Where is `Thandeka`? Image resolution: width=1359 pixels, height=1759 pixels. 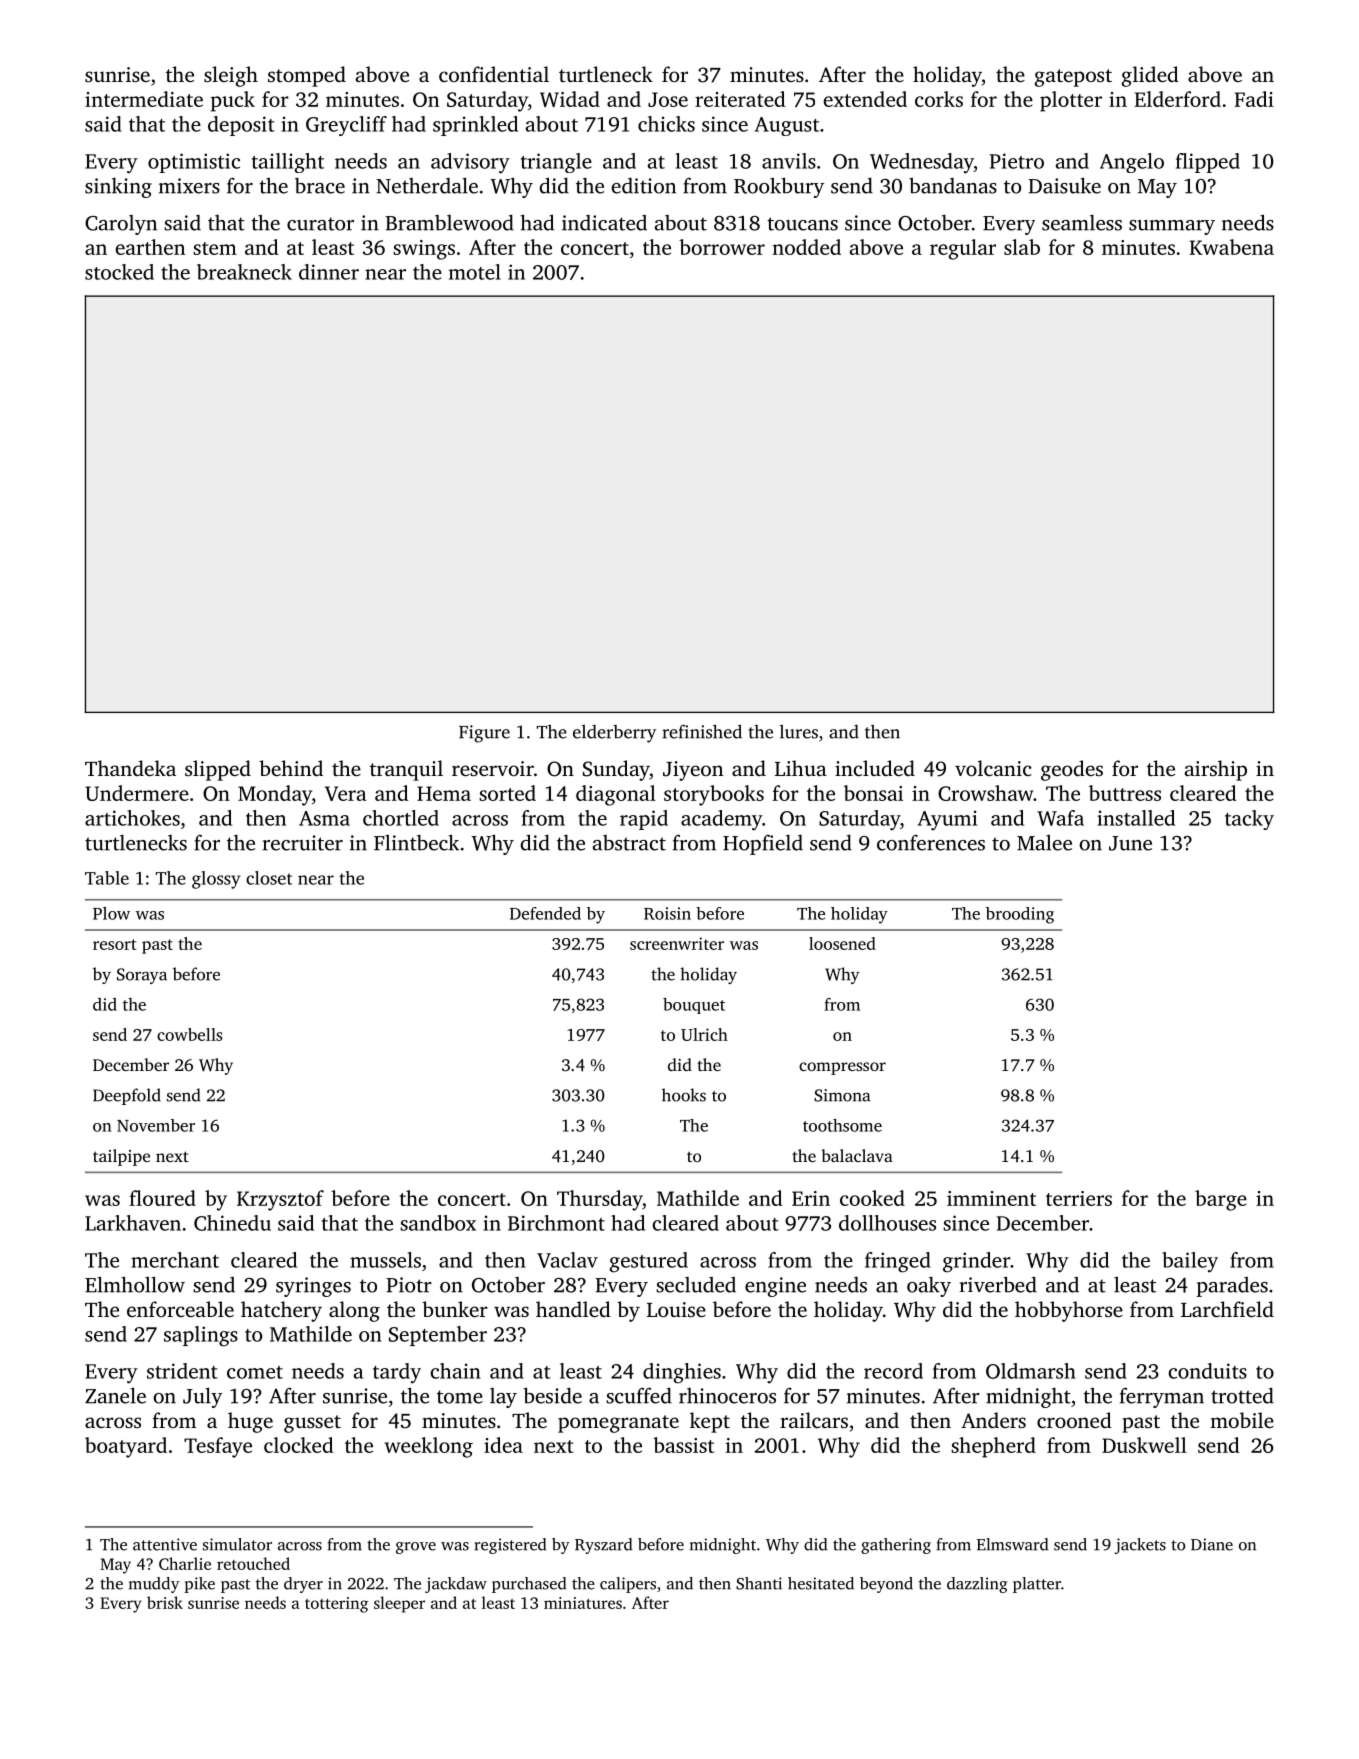
Thandeka is located at coordinates (130, 768).
